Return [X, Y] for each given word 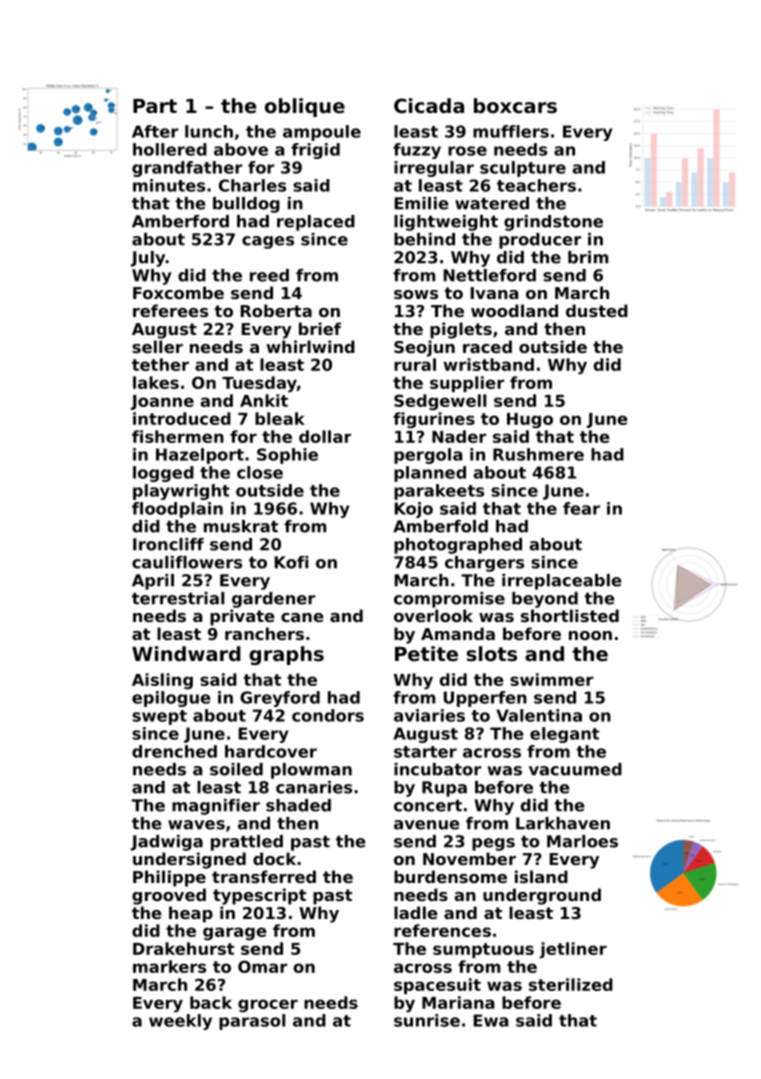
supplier [467, 384]
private [242, 617]
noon [590, 635]
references [442, 930]
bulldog [246, 205]
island [541, 876]
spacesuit [437, 986]
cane [302, 617]
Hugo [530, 420]
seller [157, 346]
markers [169, 966]
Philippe [169, 878]
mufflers [511, 131]
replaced [316, 223]
